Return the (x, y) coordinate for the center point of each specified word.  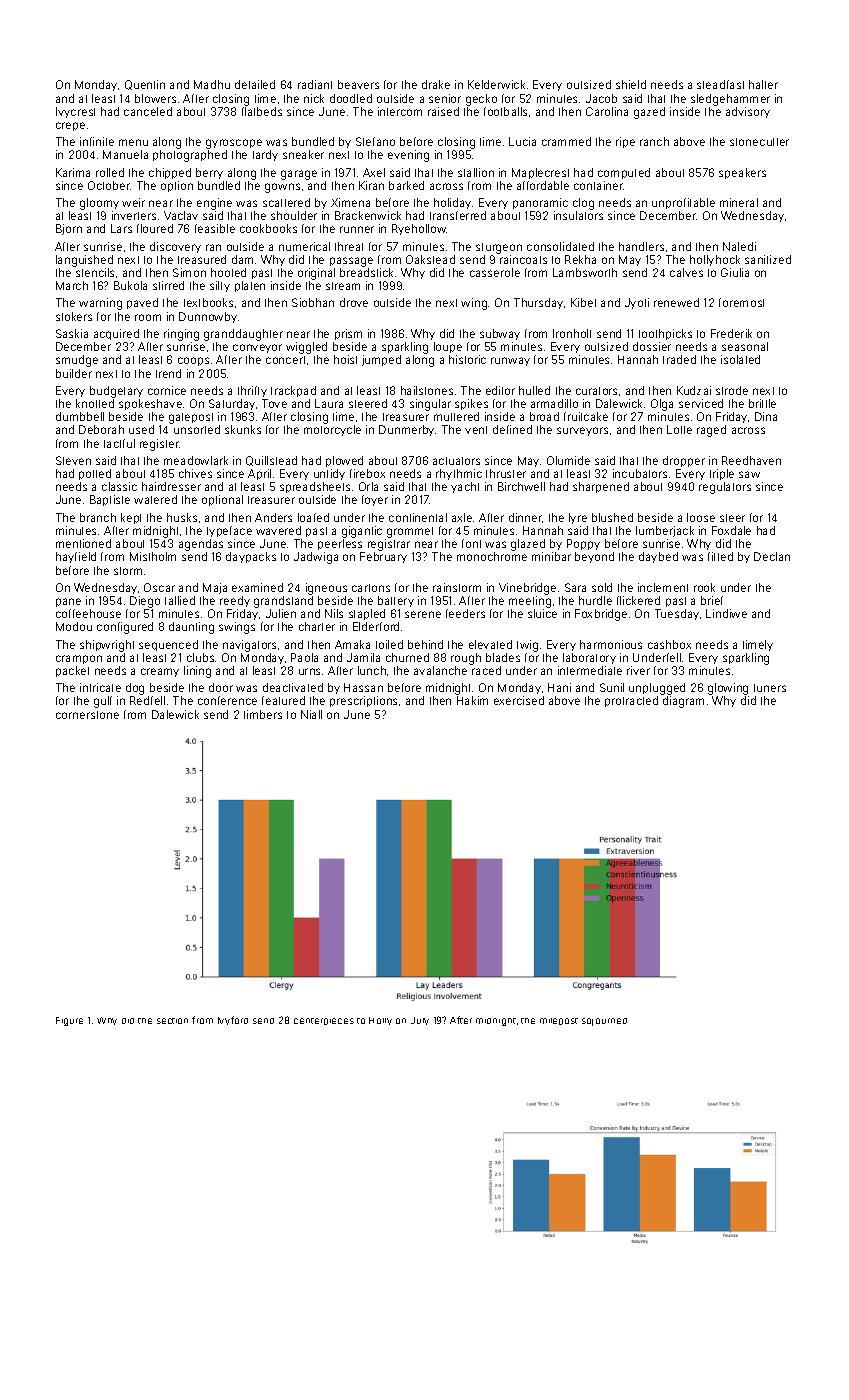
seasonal (745, 346)
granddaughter (243, 335)
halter (763, 84)
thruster (506, 473)
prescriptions (363, 701)
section (172, 1021)
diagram (683, 702)
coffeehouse (88, 613)
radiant (315, 84)
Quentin (145, 85)
